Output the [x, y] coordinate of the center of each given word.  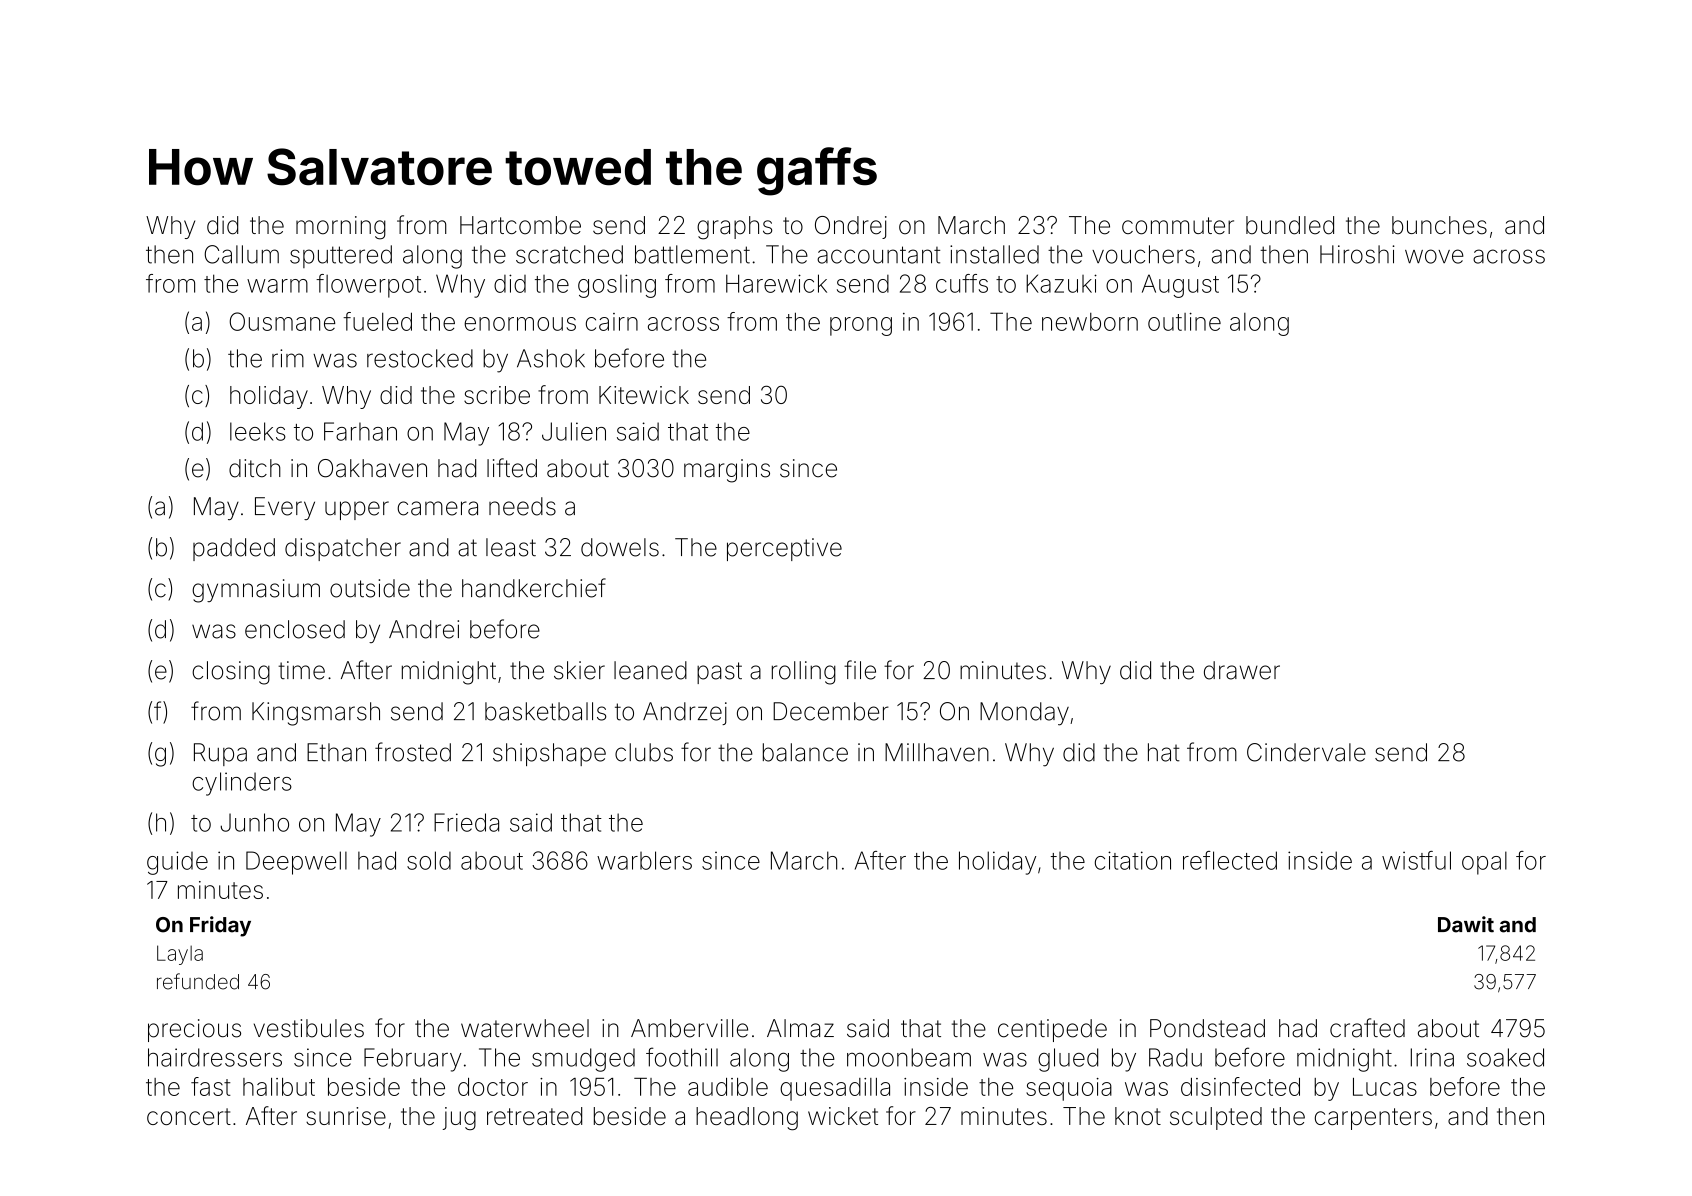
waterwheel [525, 1028]
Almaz [800, 1028]
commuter [1178, 226]
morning [341, 228]
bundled [1290, 225]
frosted [413, 752]
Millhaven [937, 752]
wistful [1416, 860]
